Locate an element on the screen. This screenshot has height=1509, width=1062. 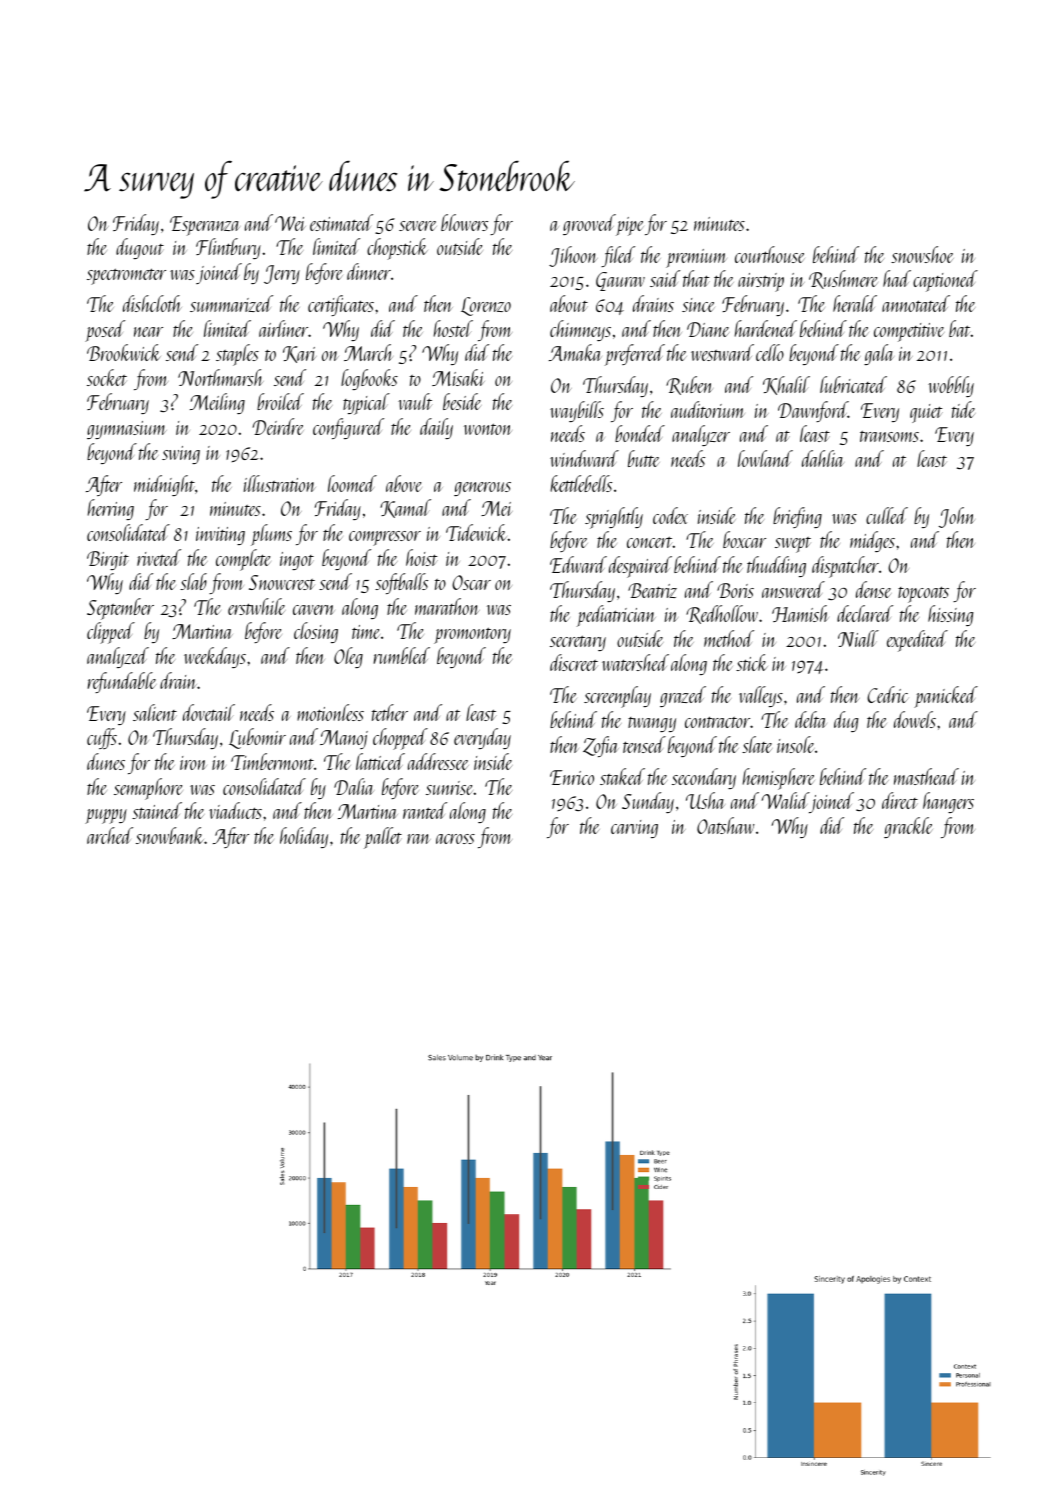
hangers is located at coordinates (948, 802).
